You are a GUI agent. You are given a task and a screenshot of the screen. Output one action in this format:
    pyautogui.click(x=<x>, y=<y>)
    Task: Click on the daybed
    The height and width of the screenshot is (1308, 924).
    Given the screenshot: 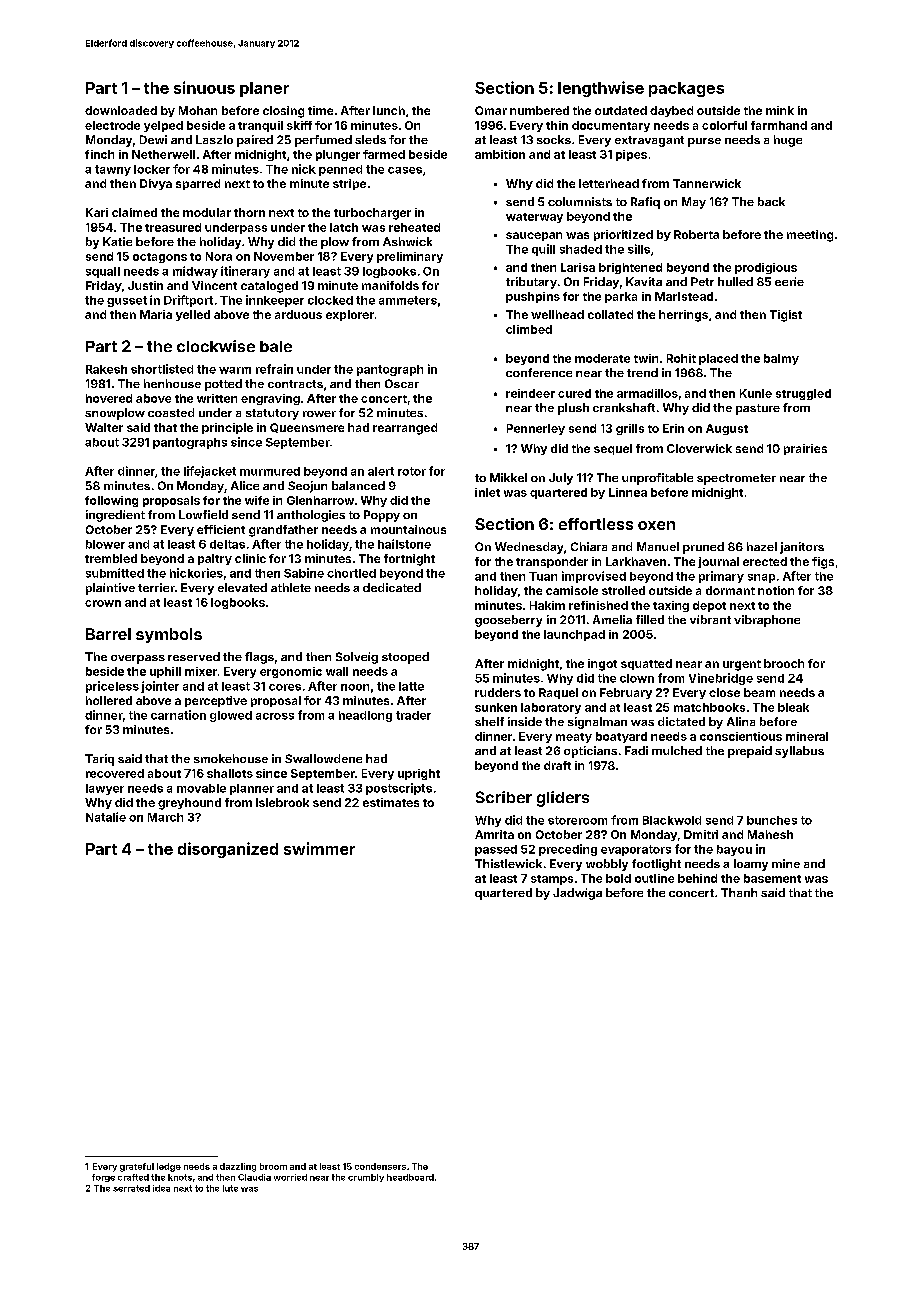 What is the action you would take?
    pyautogui.click(x=671, y=111)
